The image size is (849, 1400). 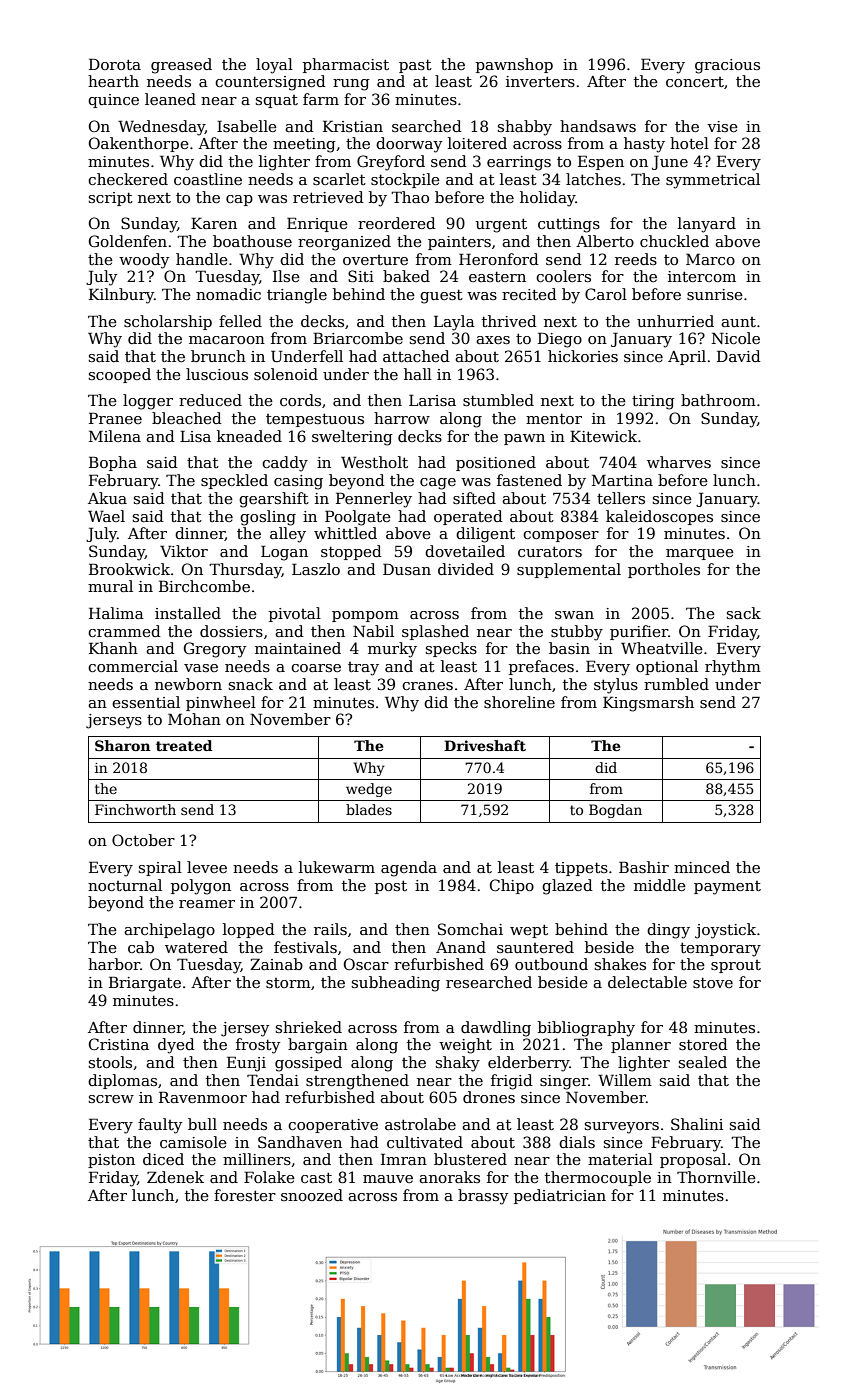 I want to click on Chipo, so click(x=512, y=886).
